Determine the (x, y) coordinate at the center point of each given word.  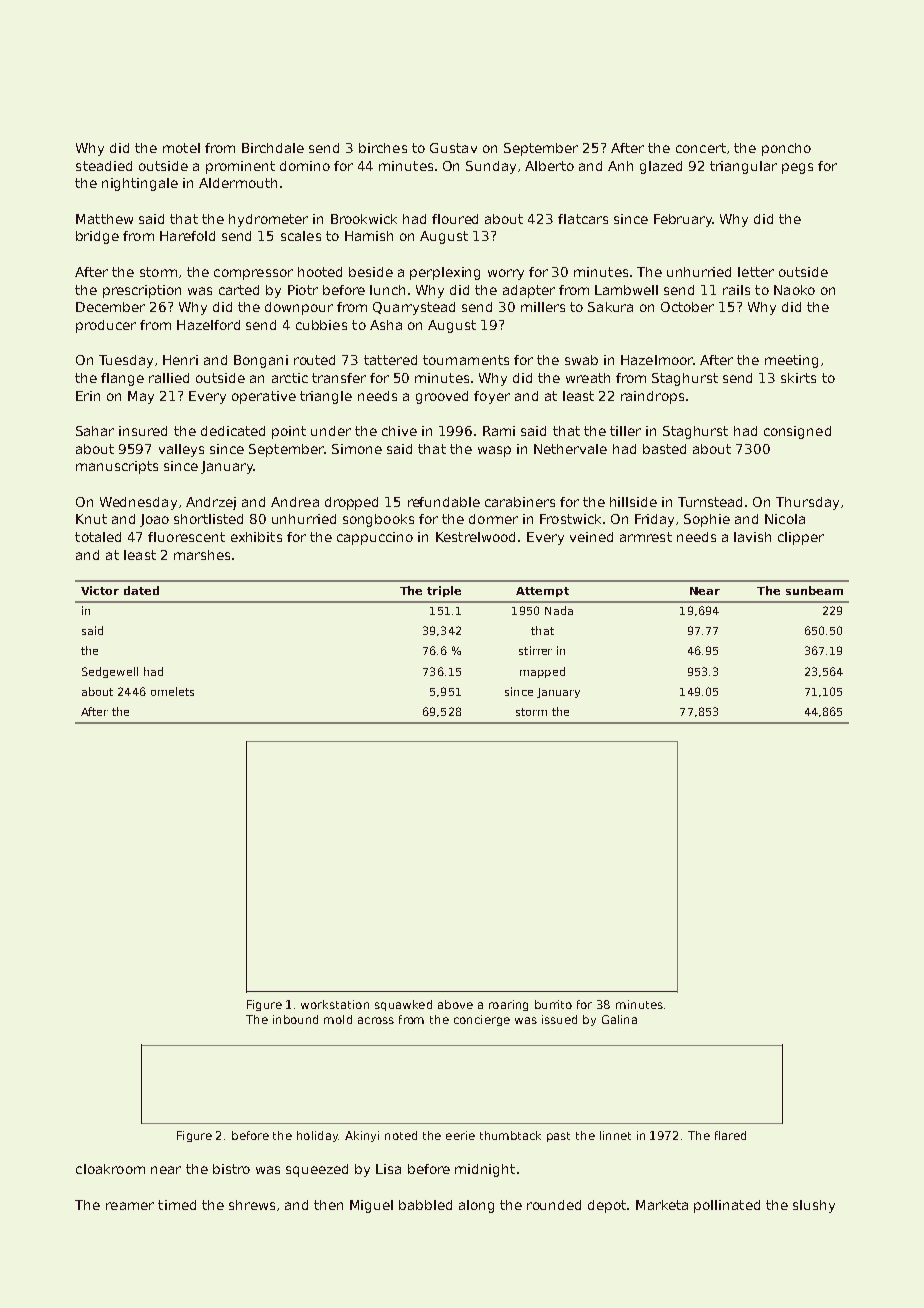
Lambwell (626, 290)
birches (383, 148)
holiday (318, 1136)
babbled (425, 1205)
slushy (814, 1206)
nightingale (140, 184)
